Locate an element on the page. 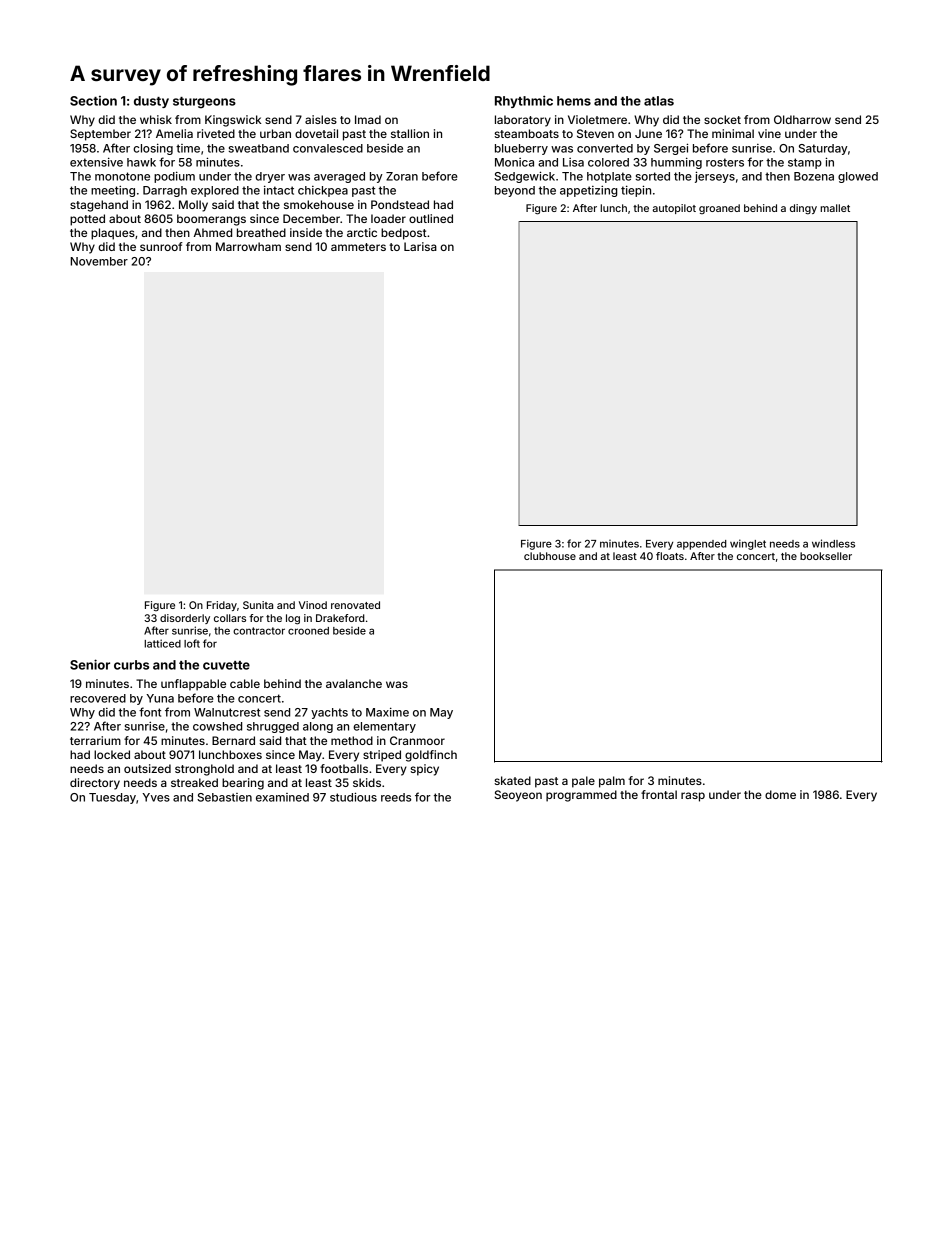  floats is located at coordinates (670, 556).
